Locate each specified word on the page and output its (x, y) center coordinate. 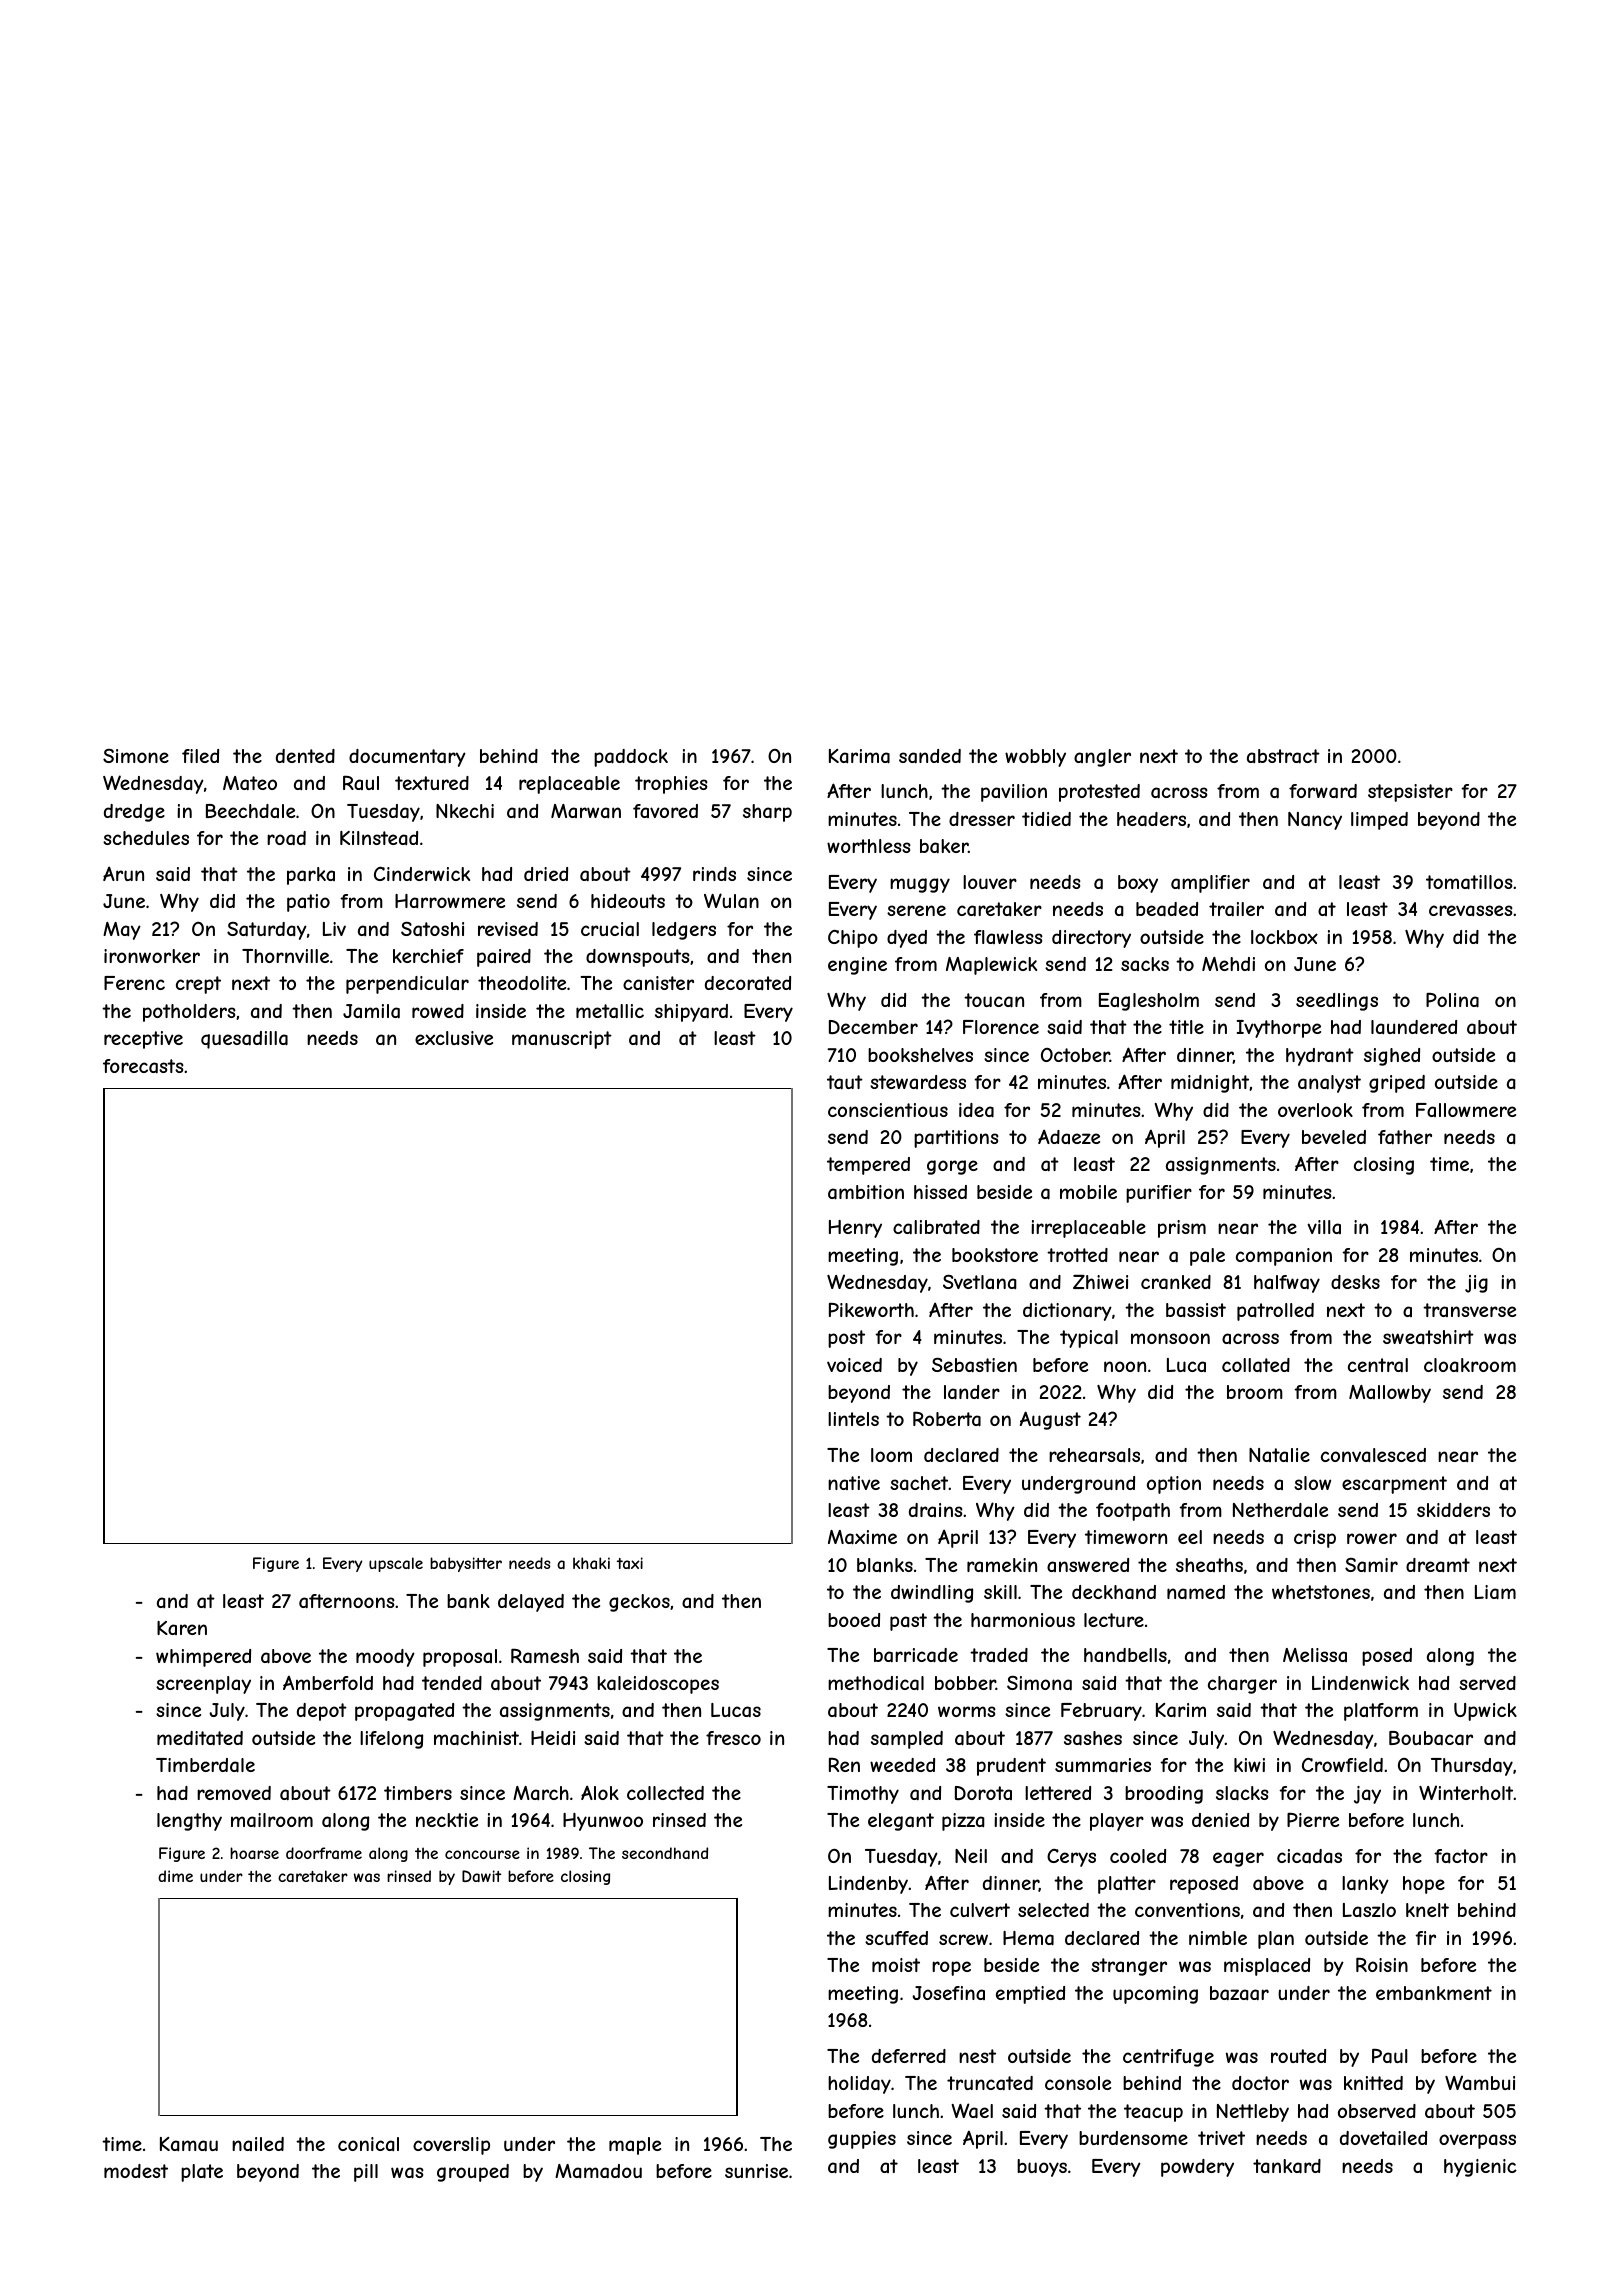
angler (1102, 758)
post (846, 1339)
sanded (930, 756)
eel (1190, 1537)
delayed (531, 1603)
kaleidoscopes (658, 1685)
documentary (407, 758)
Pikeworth (871, 1310)
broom (1255, 1392)
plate (202, 2173)
